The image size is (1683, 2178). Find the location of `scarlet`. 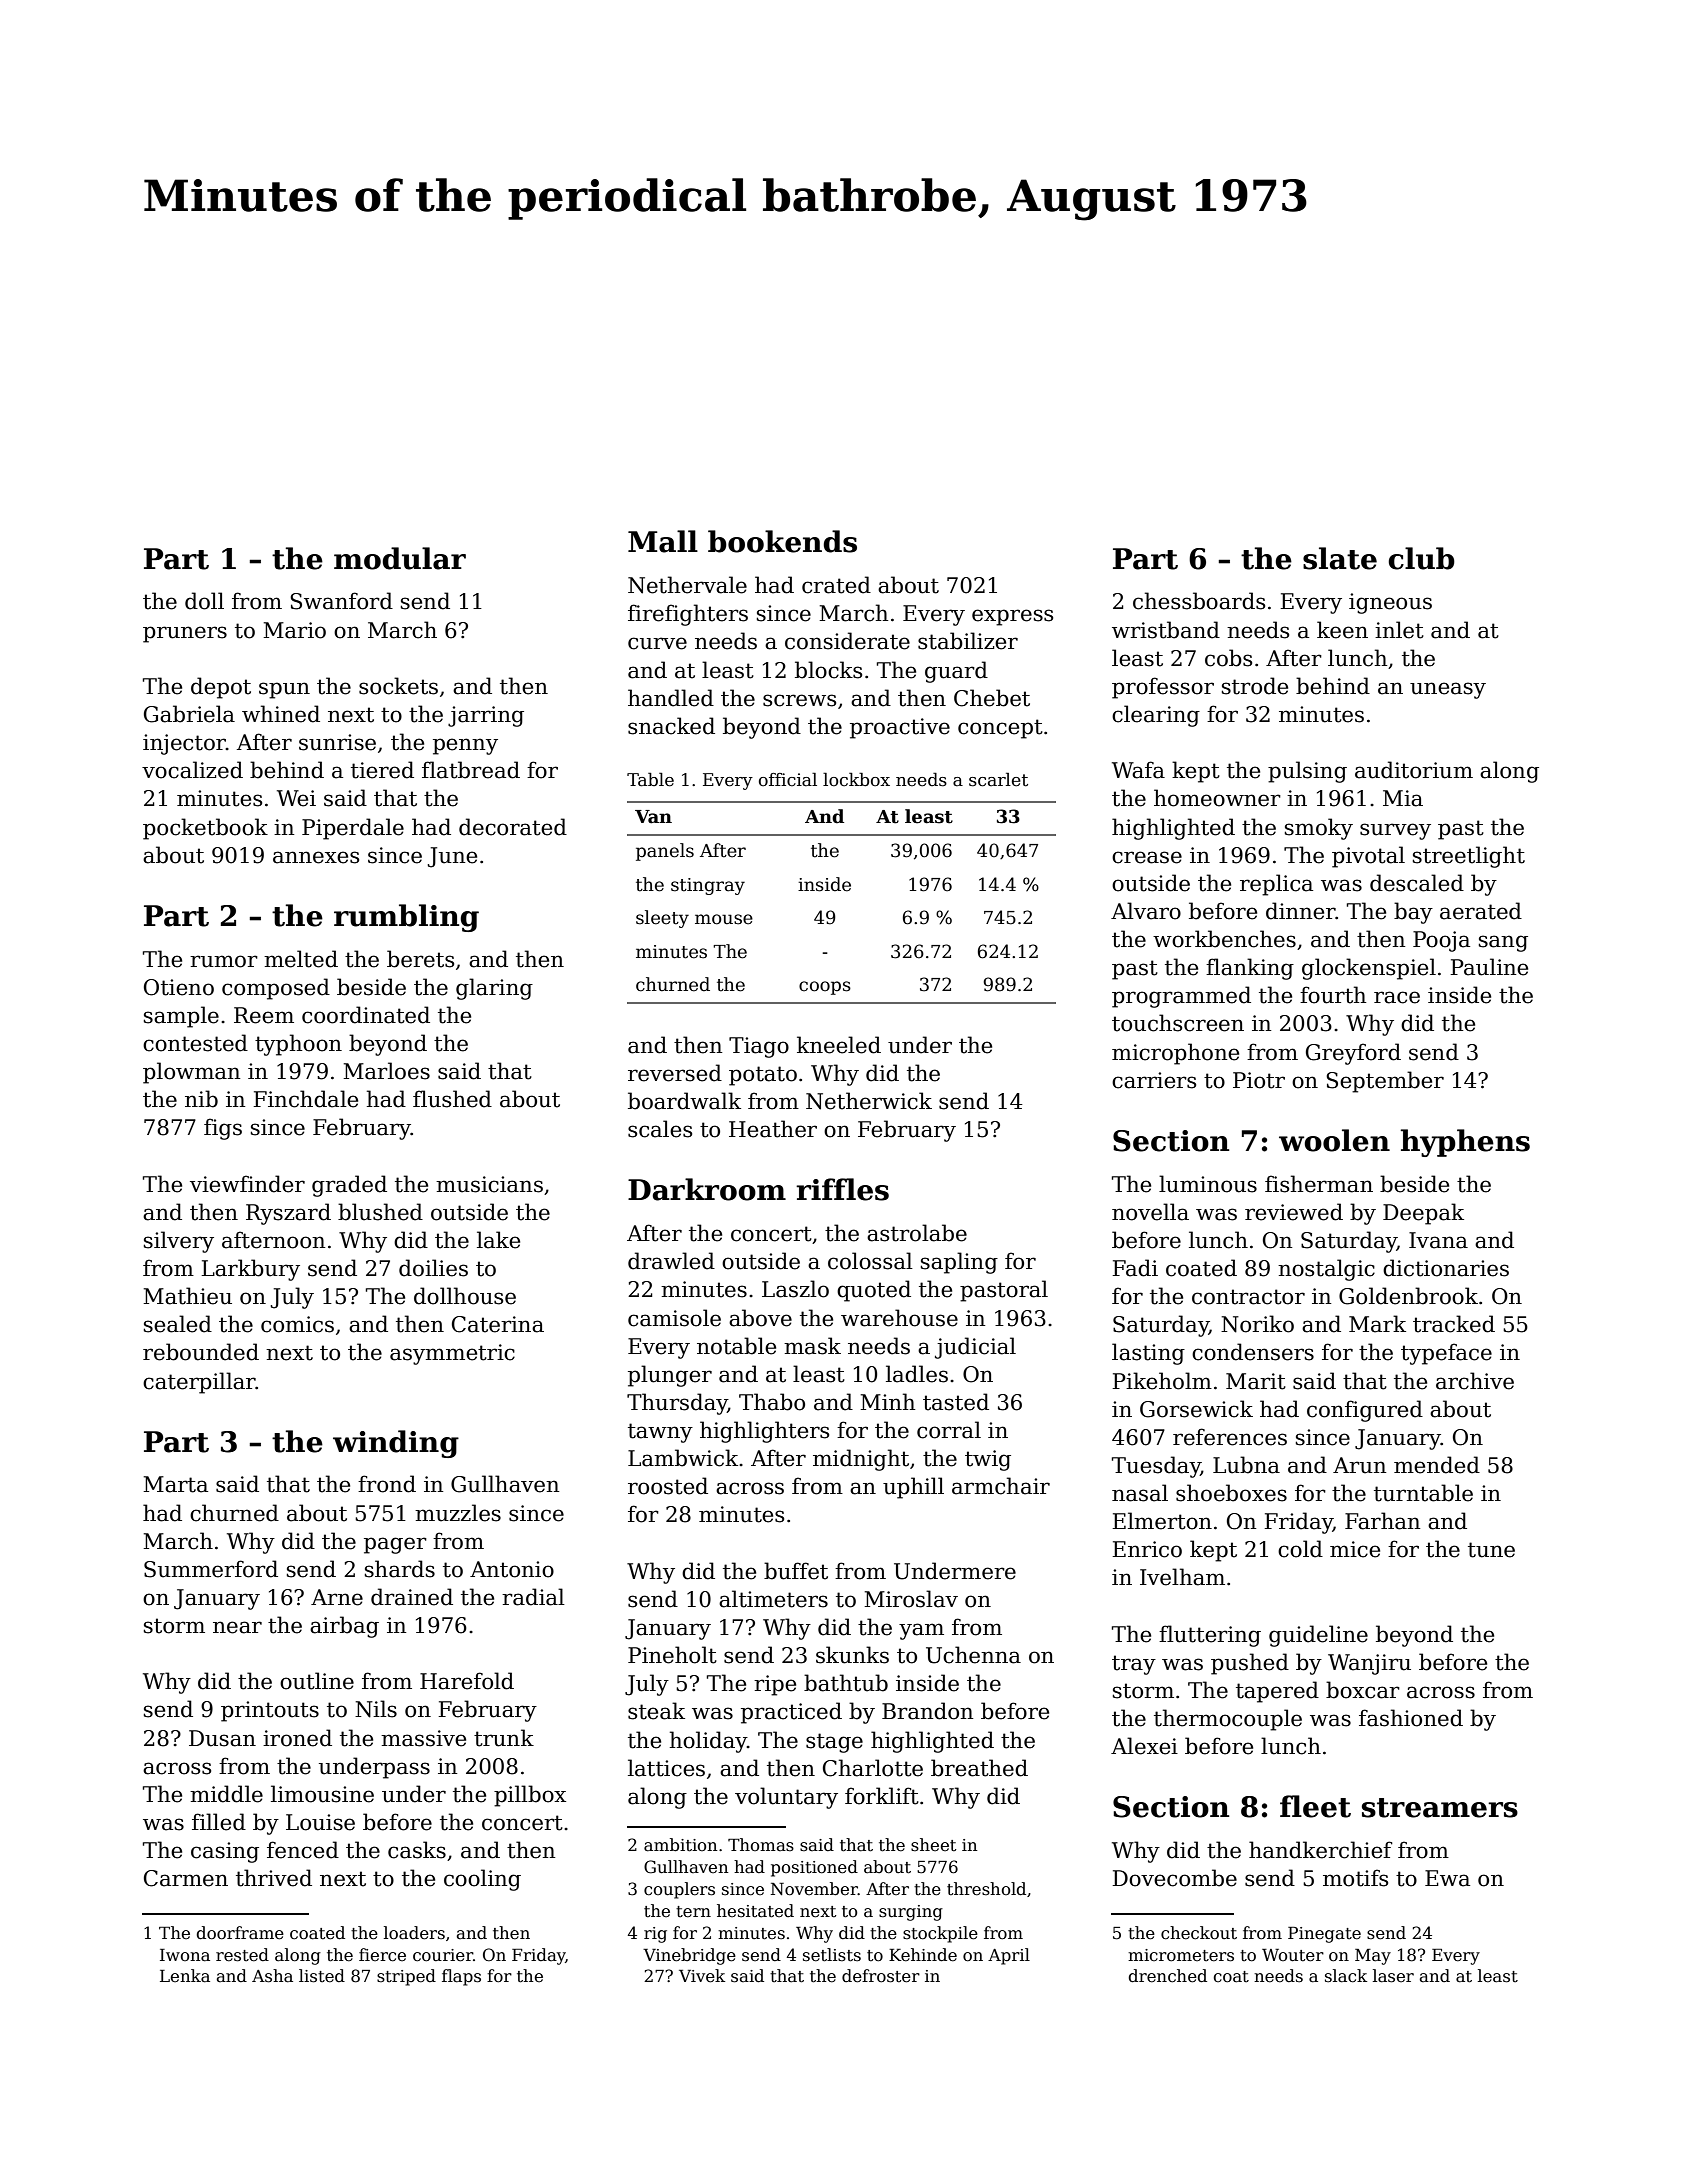

scarlet is located at coordinates (998, 779).
